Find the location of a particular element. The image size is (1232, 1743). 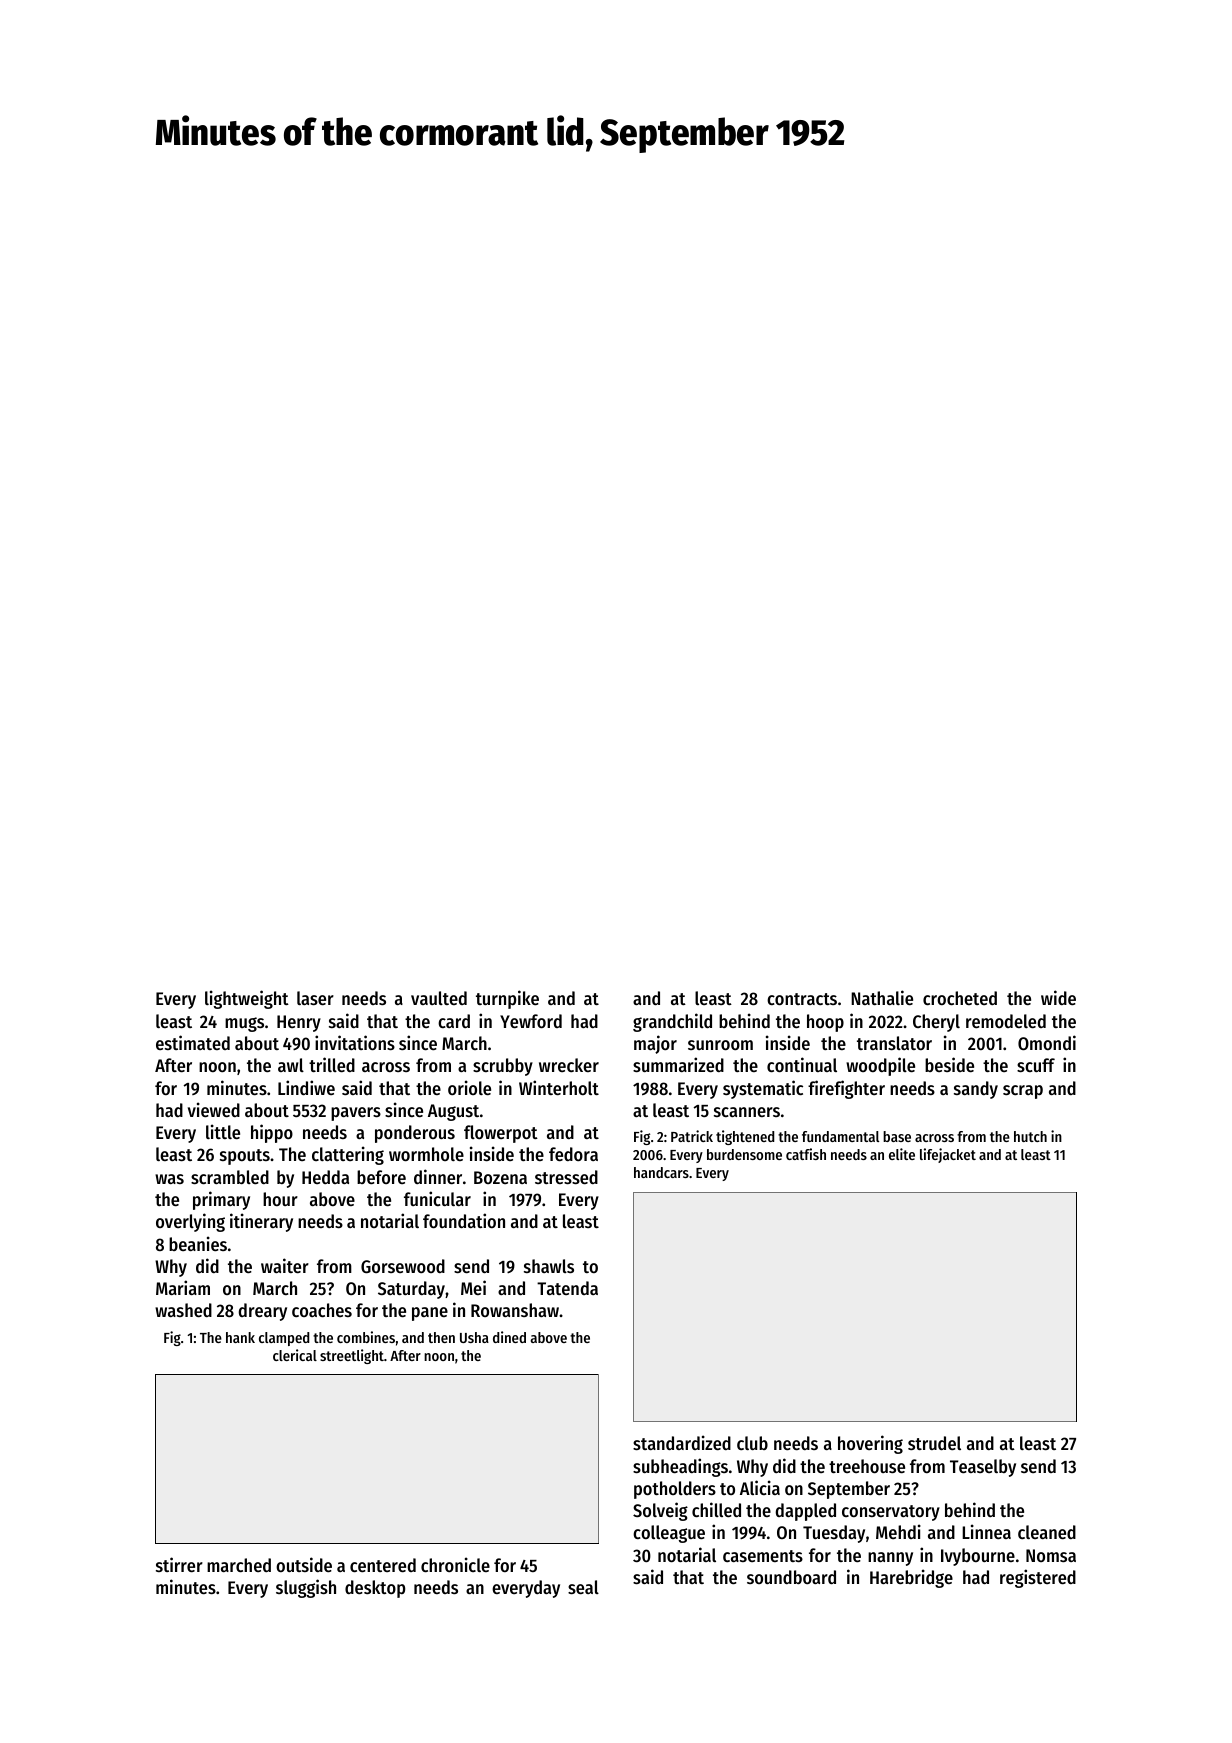

scrambled is located at coordinates (230, 1177).
